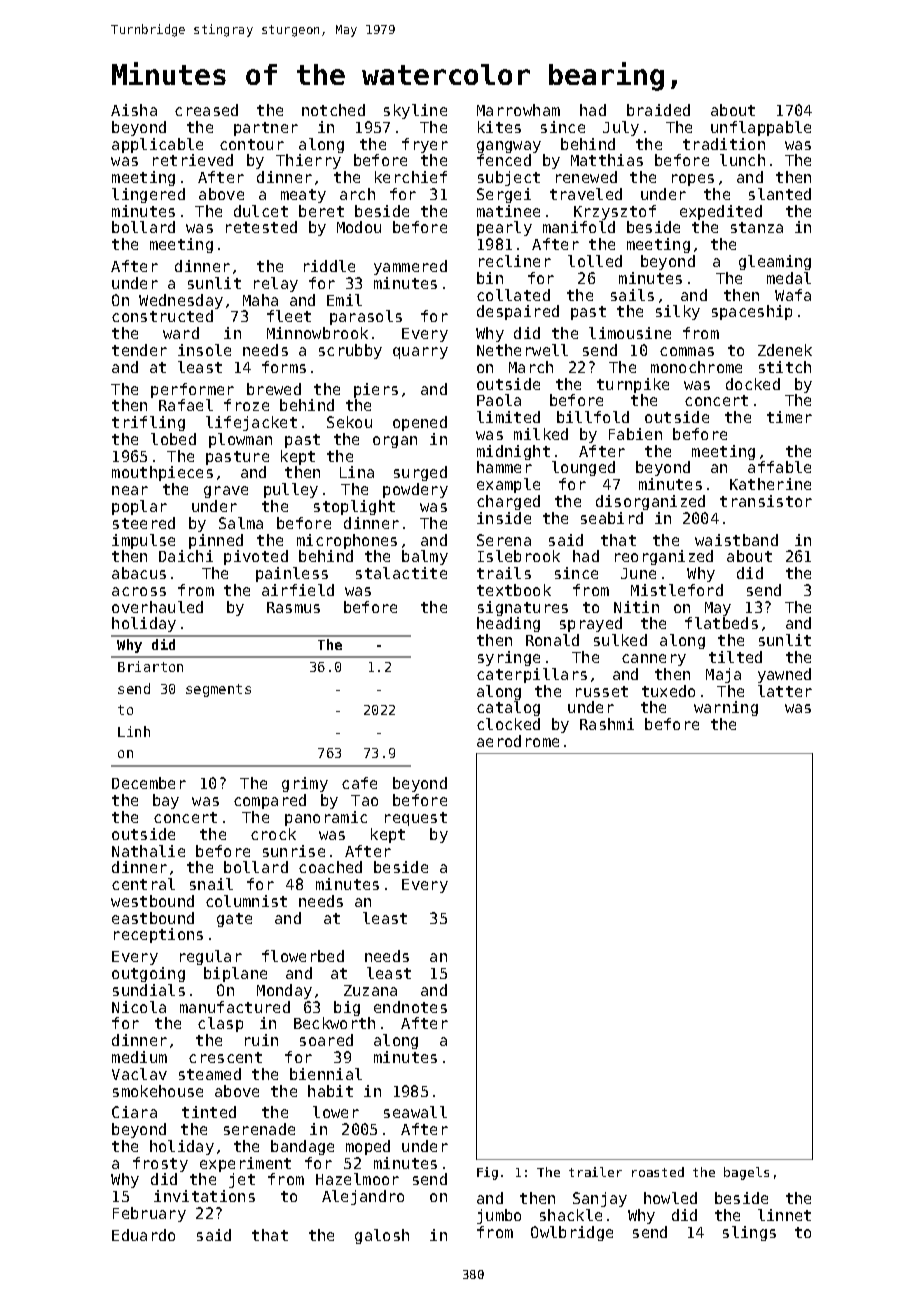  What do you see at coordinates (242, 1180) in the screenshot?
I see `jet` at bounding box center [242, 1180].
